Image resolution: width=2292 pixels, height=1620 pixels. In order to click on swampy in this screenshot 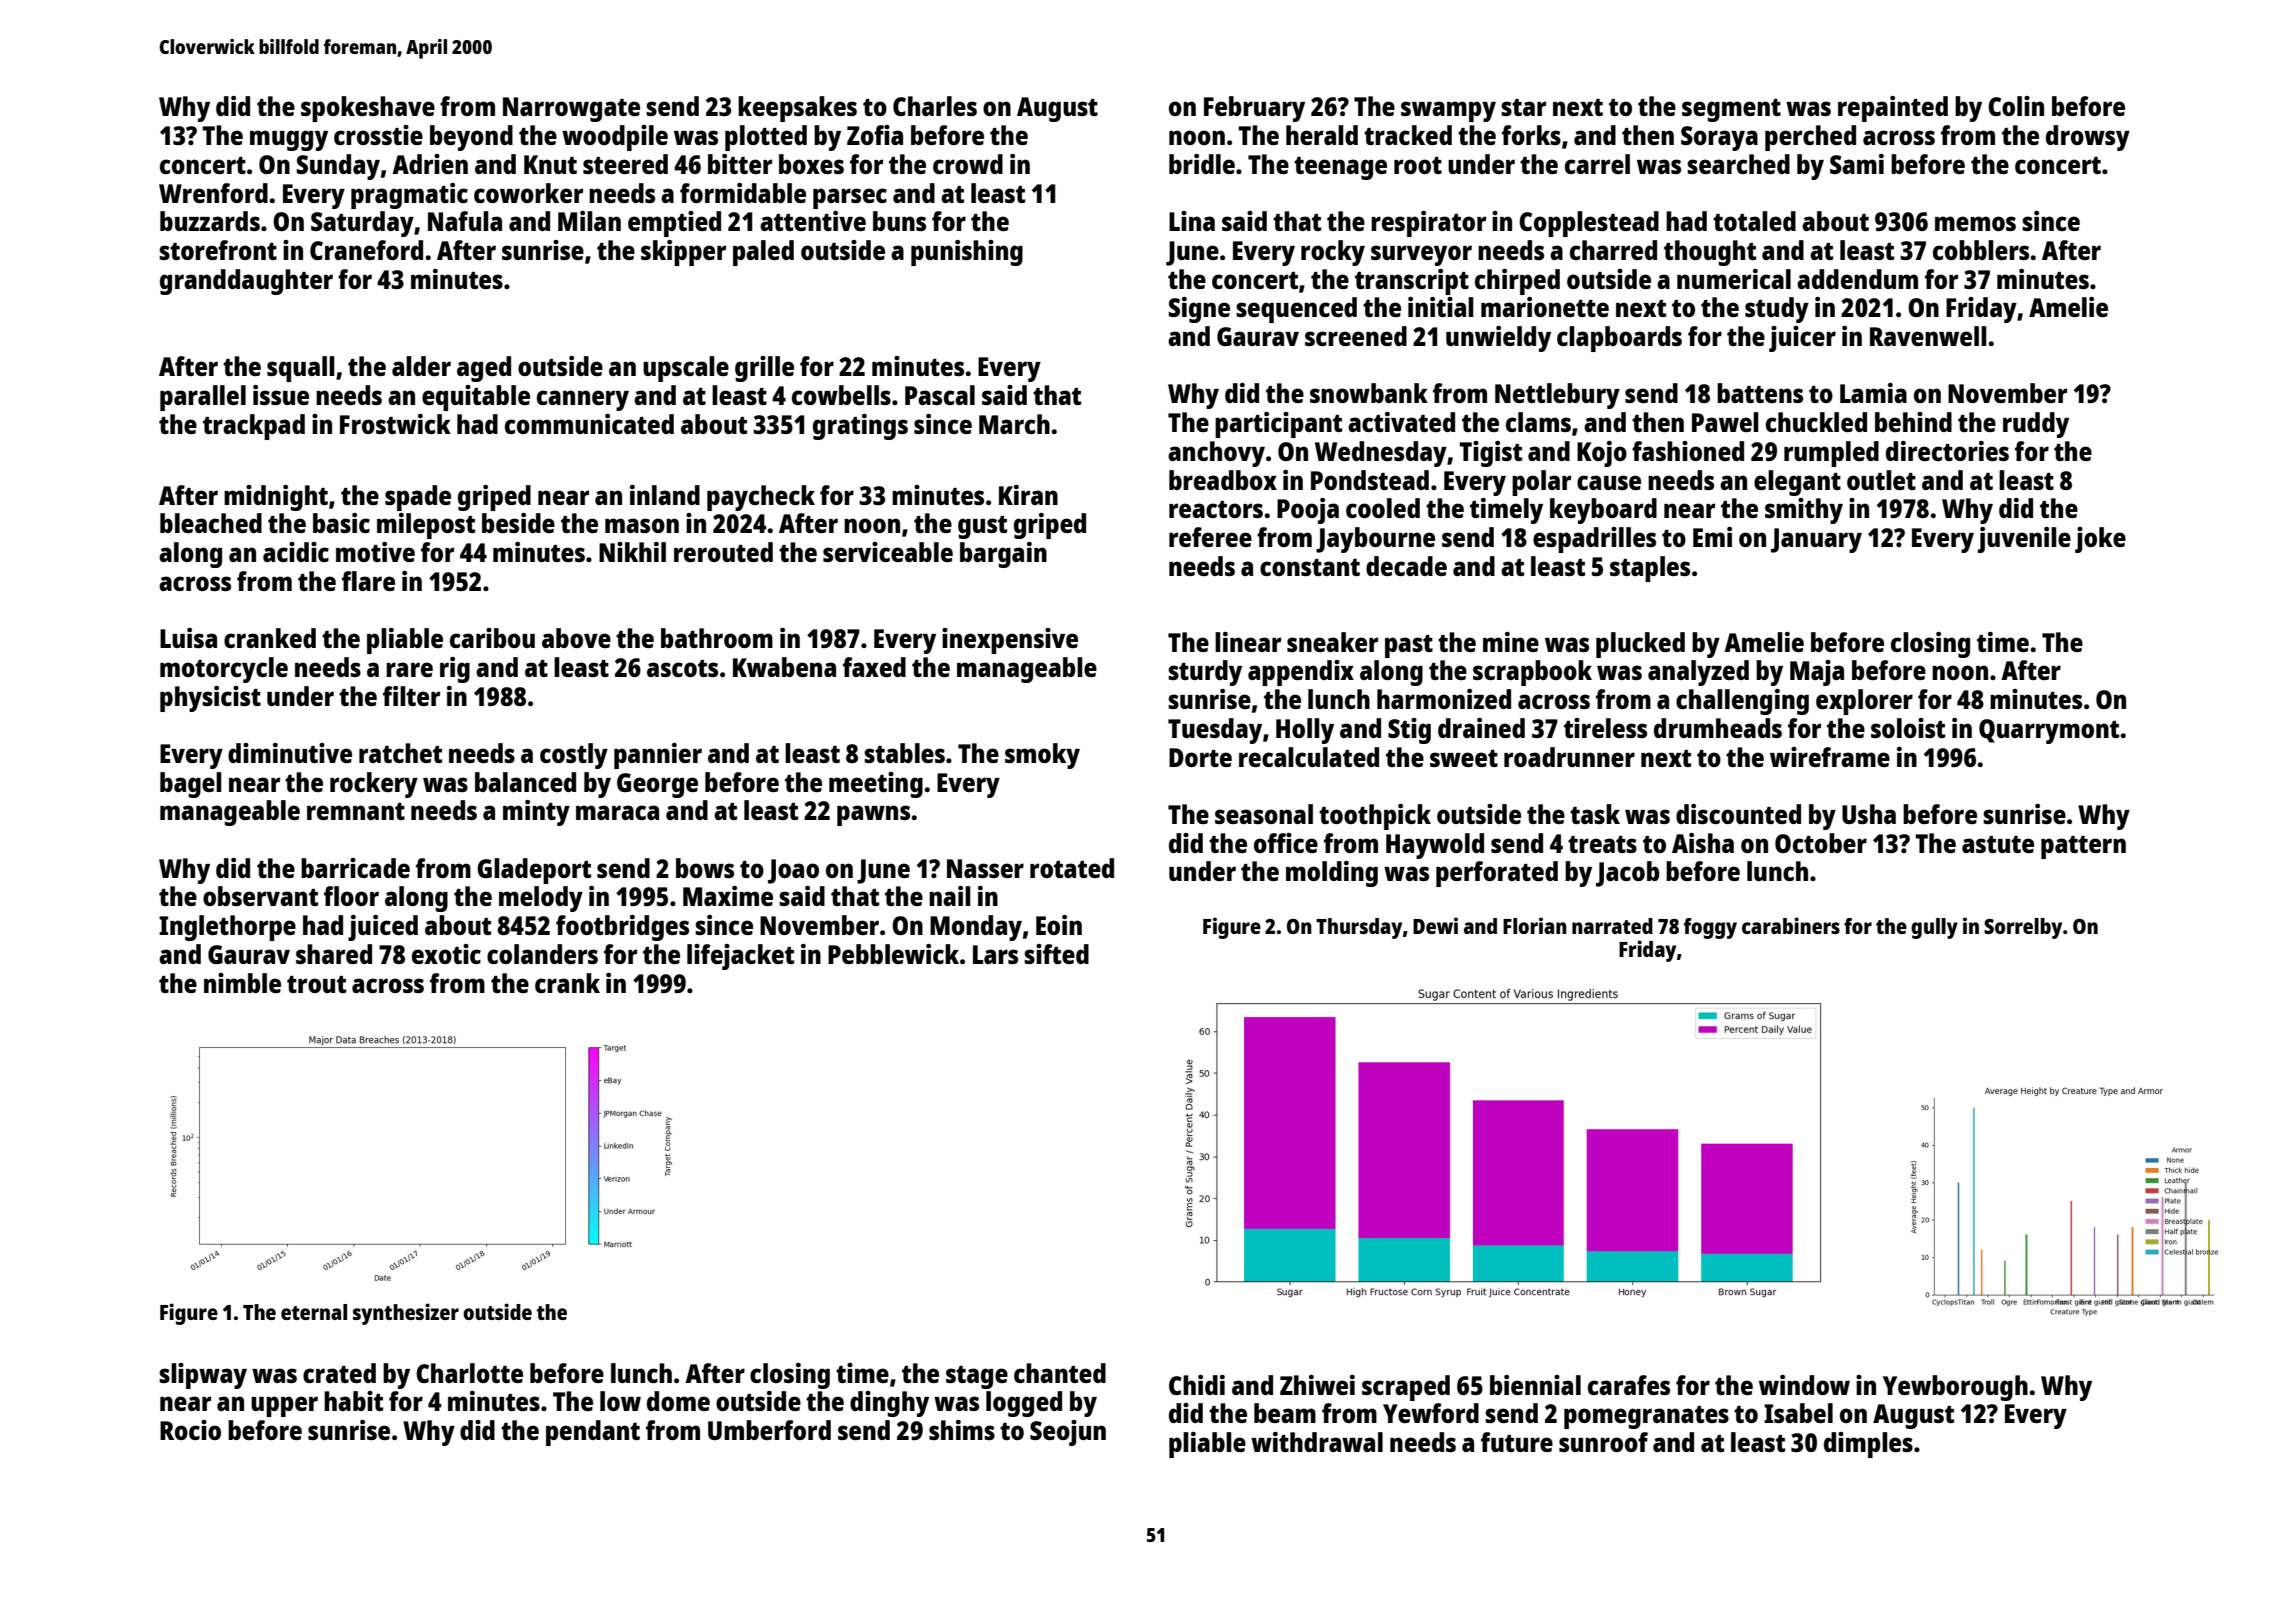, I will do `click(1448, 111)`.
